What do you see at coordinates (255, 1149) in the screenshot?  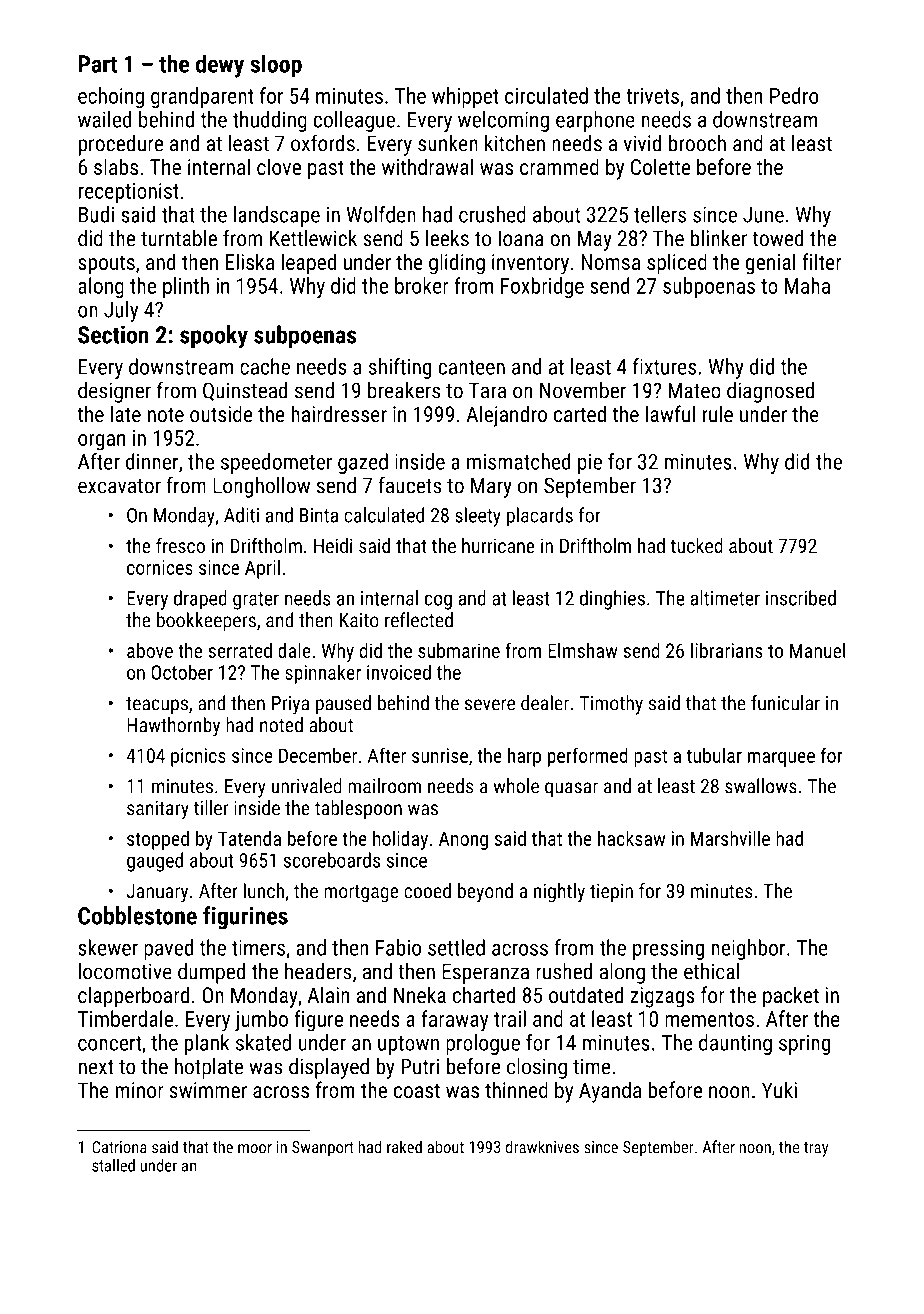 I see `moor` at bounding box center [255, 1149].
